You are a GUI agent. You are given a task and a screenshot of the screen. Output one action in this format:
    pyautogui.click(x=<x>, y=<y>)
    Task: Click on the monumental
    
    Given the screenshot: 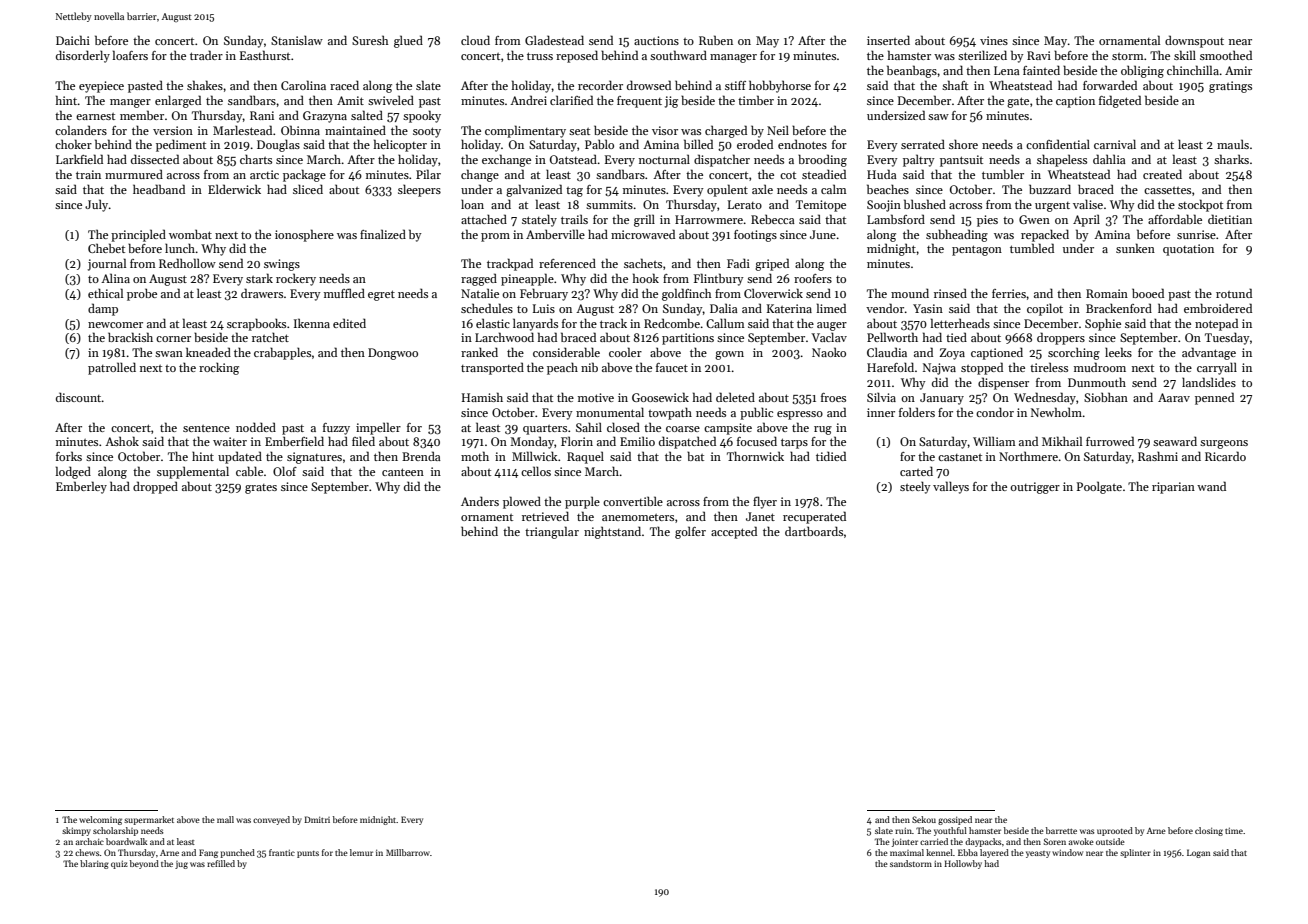 What is the action you would take?
    pyautogui.click(x=610, y=412)
